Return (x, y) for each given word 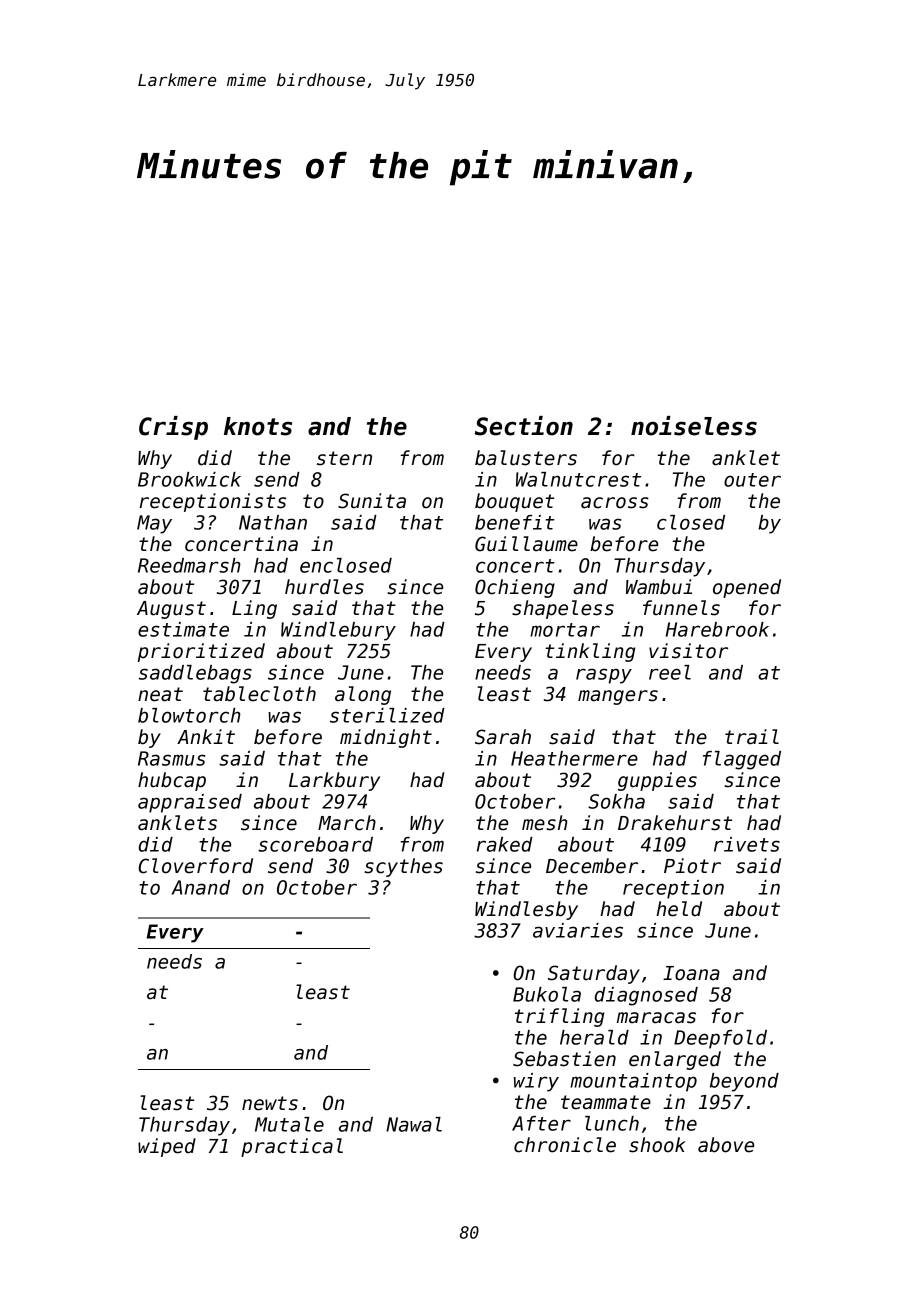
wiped (167, 1147)
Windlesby (526, 910)
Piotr (692, 866)
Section (524, 426)
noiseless (694, 426)
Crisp (173, 428)
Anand (200, 887)
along (363, 695)
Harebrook (717, 629)
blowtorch (189, 715)
